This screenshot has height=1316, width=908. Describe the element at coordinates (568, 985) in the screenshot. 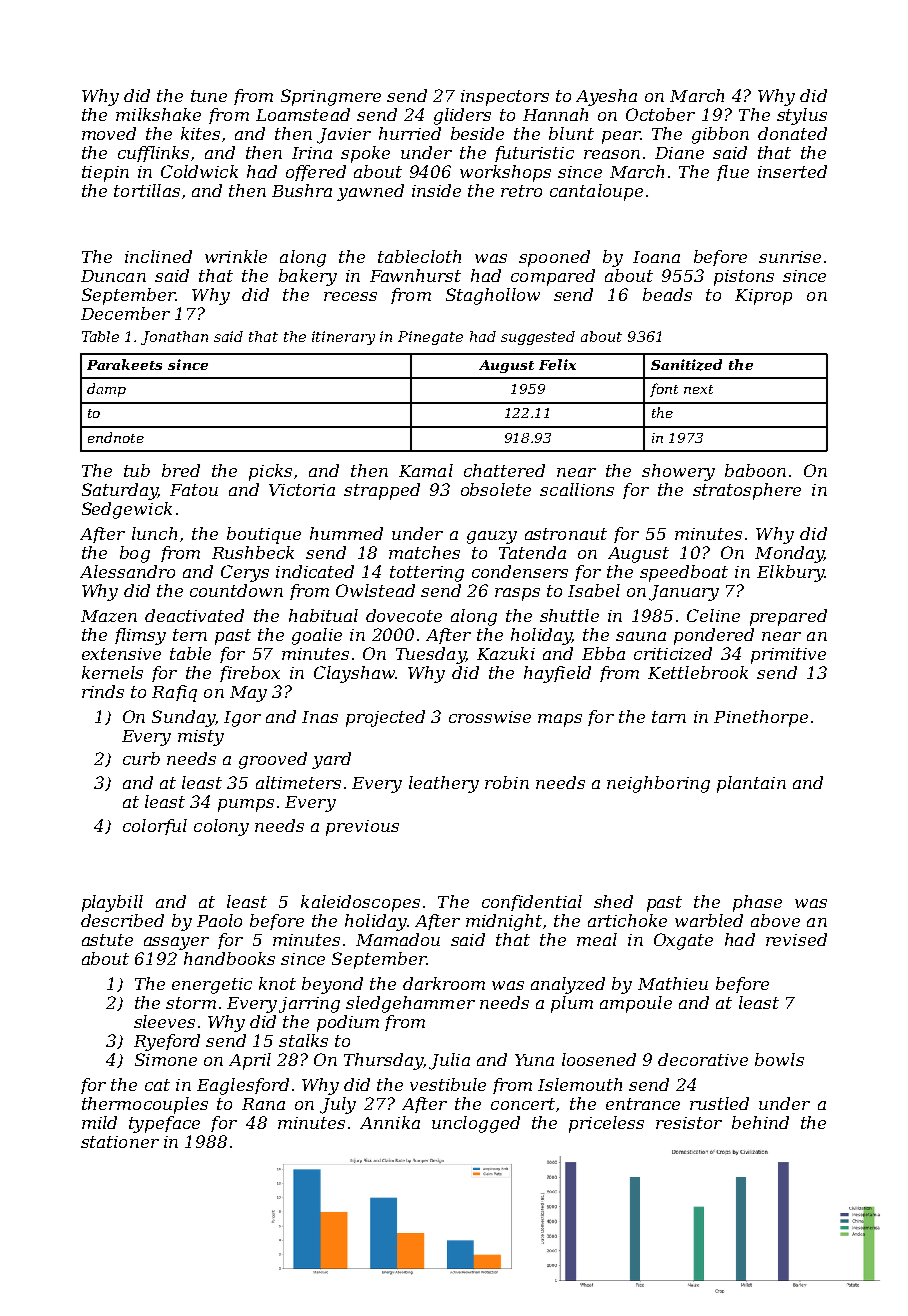

I see `analyzed` at that location.
